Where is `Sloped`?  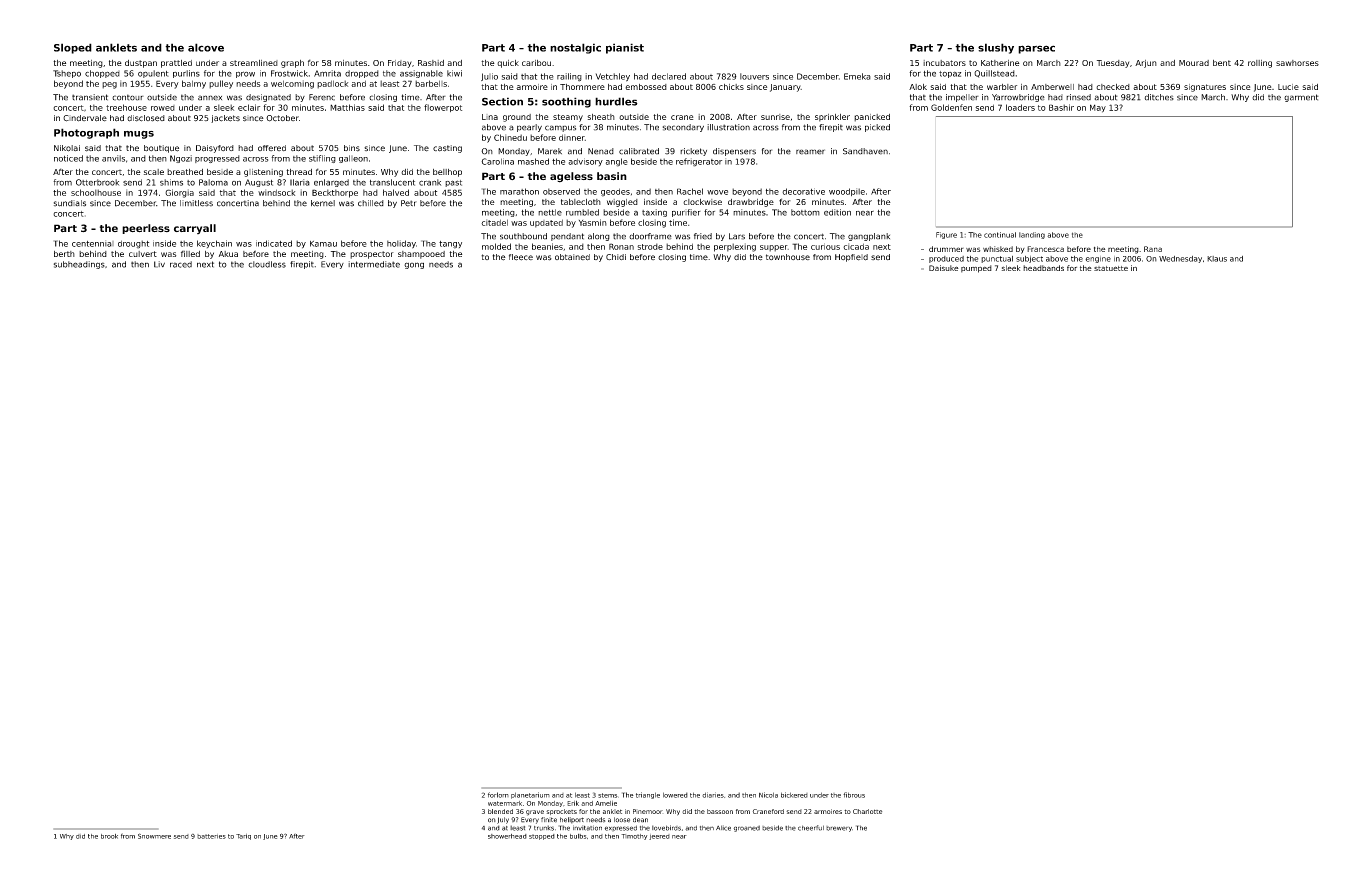 Sloped is located at coordinates (73, 48).
